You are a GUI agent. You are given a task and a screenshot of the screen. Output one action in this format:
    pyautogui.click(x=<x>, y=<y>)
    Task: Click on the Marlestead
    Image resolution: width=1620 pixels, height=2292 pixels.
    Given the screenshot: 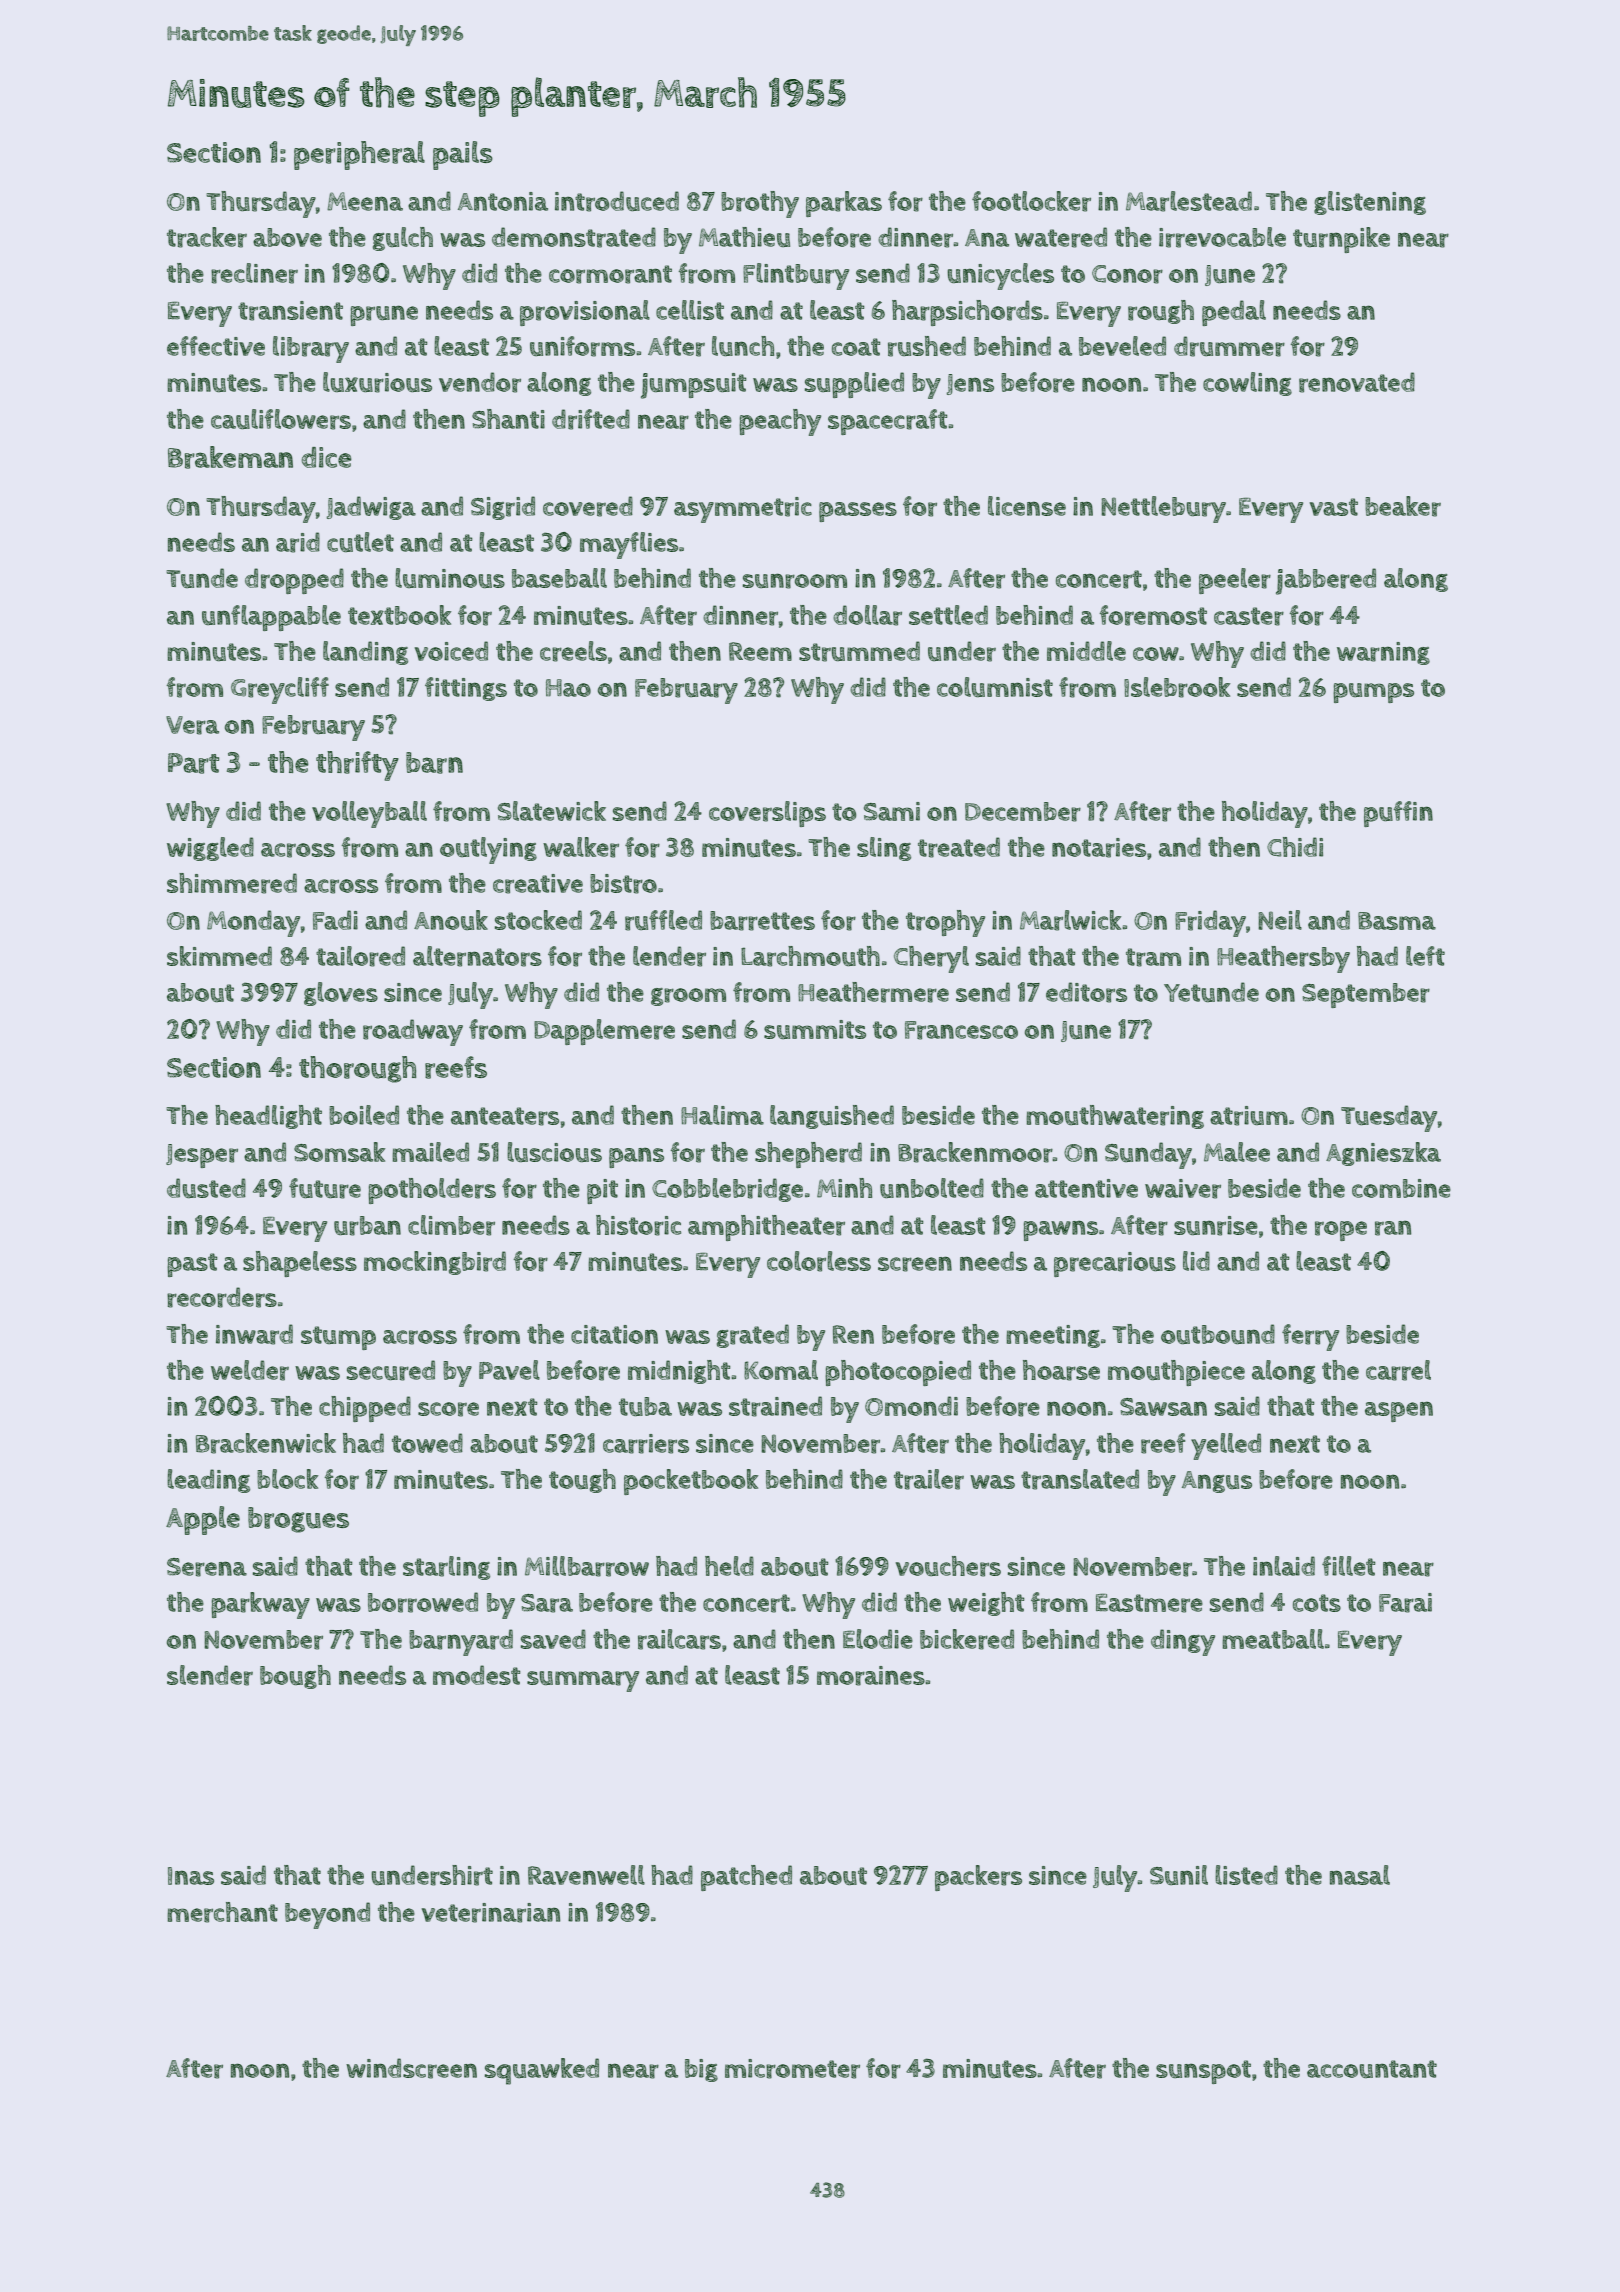 What is the action you would take?
    pyautogui.click(x=1189, y=201)
